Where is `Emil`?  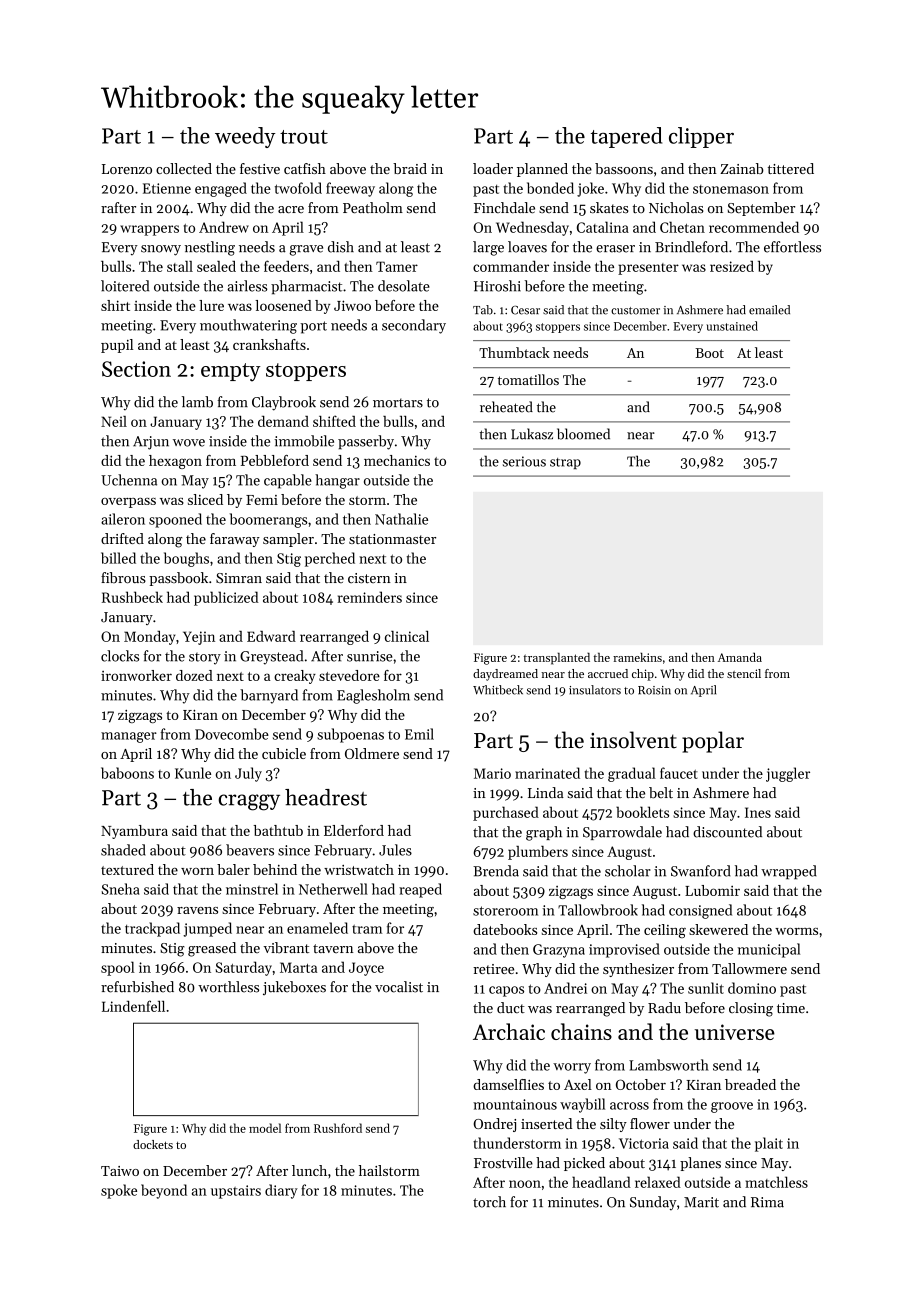
Emil is located at coordinates (419, 734).
